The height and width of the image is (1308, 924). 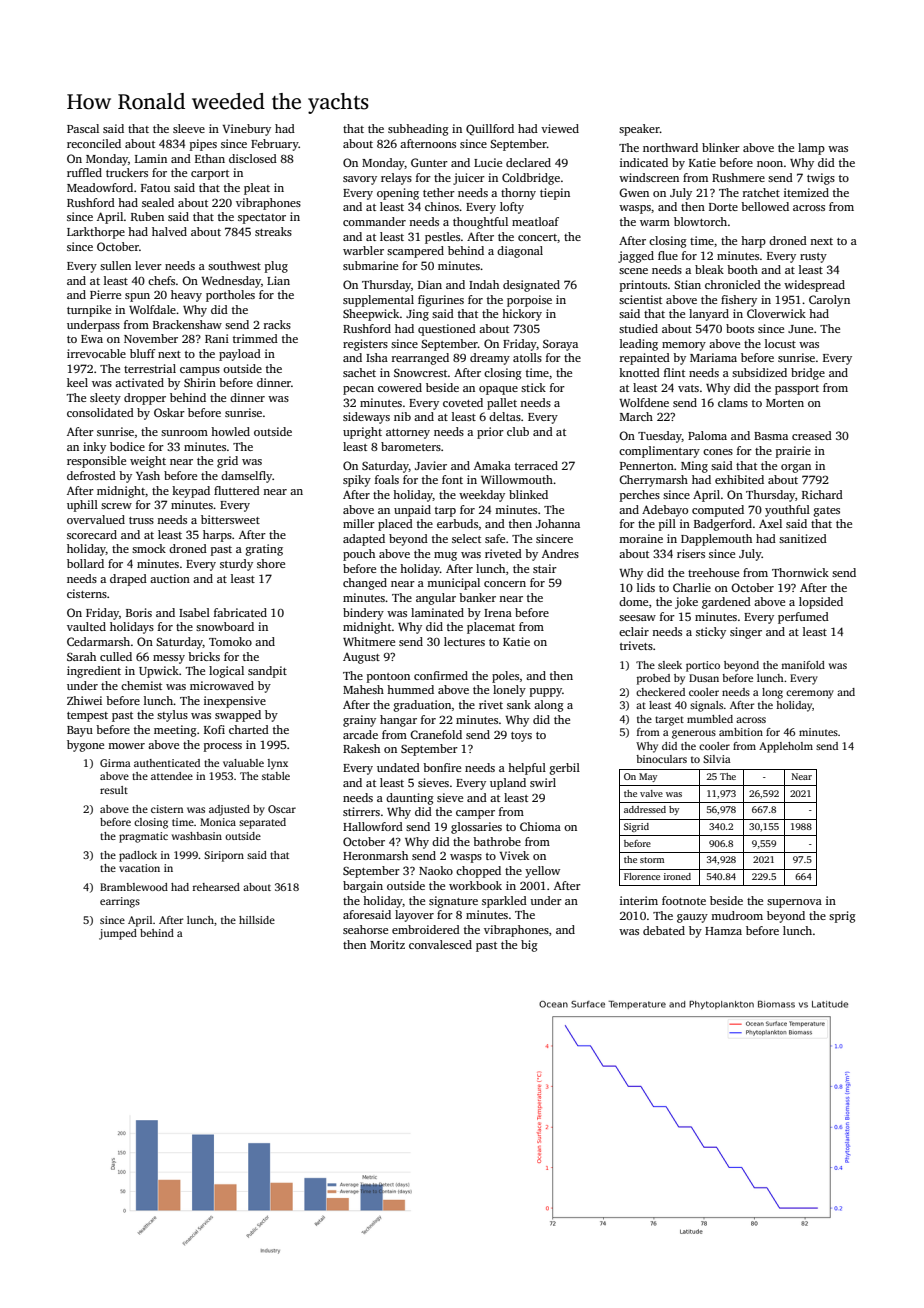 What do you see at coordinates (536, 465) in the image?
I see `terraced` at bounding box center [536, 465].
